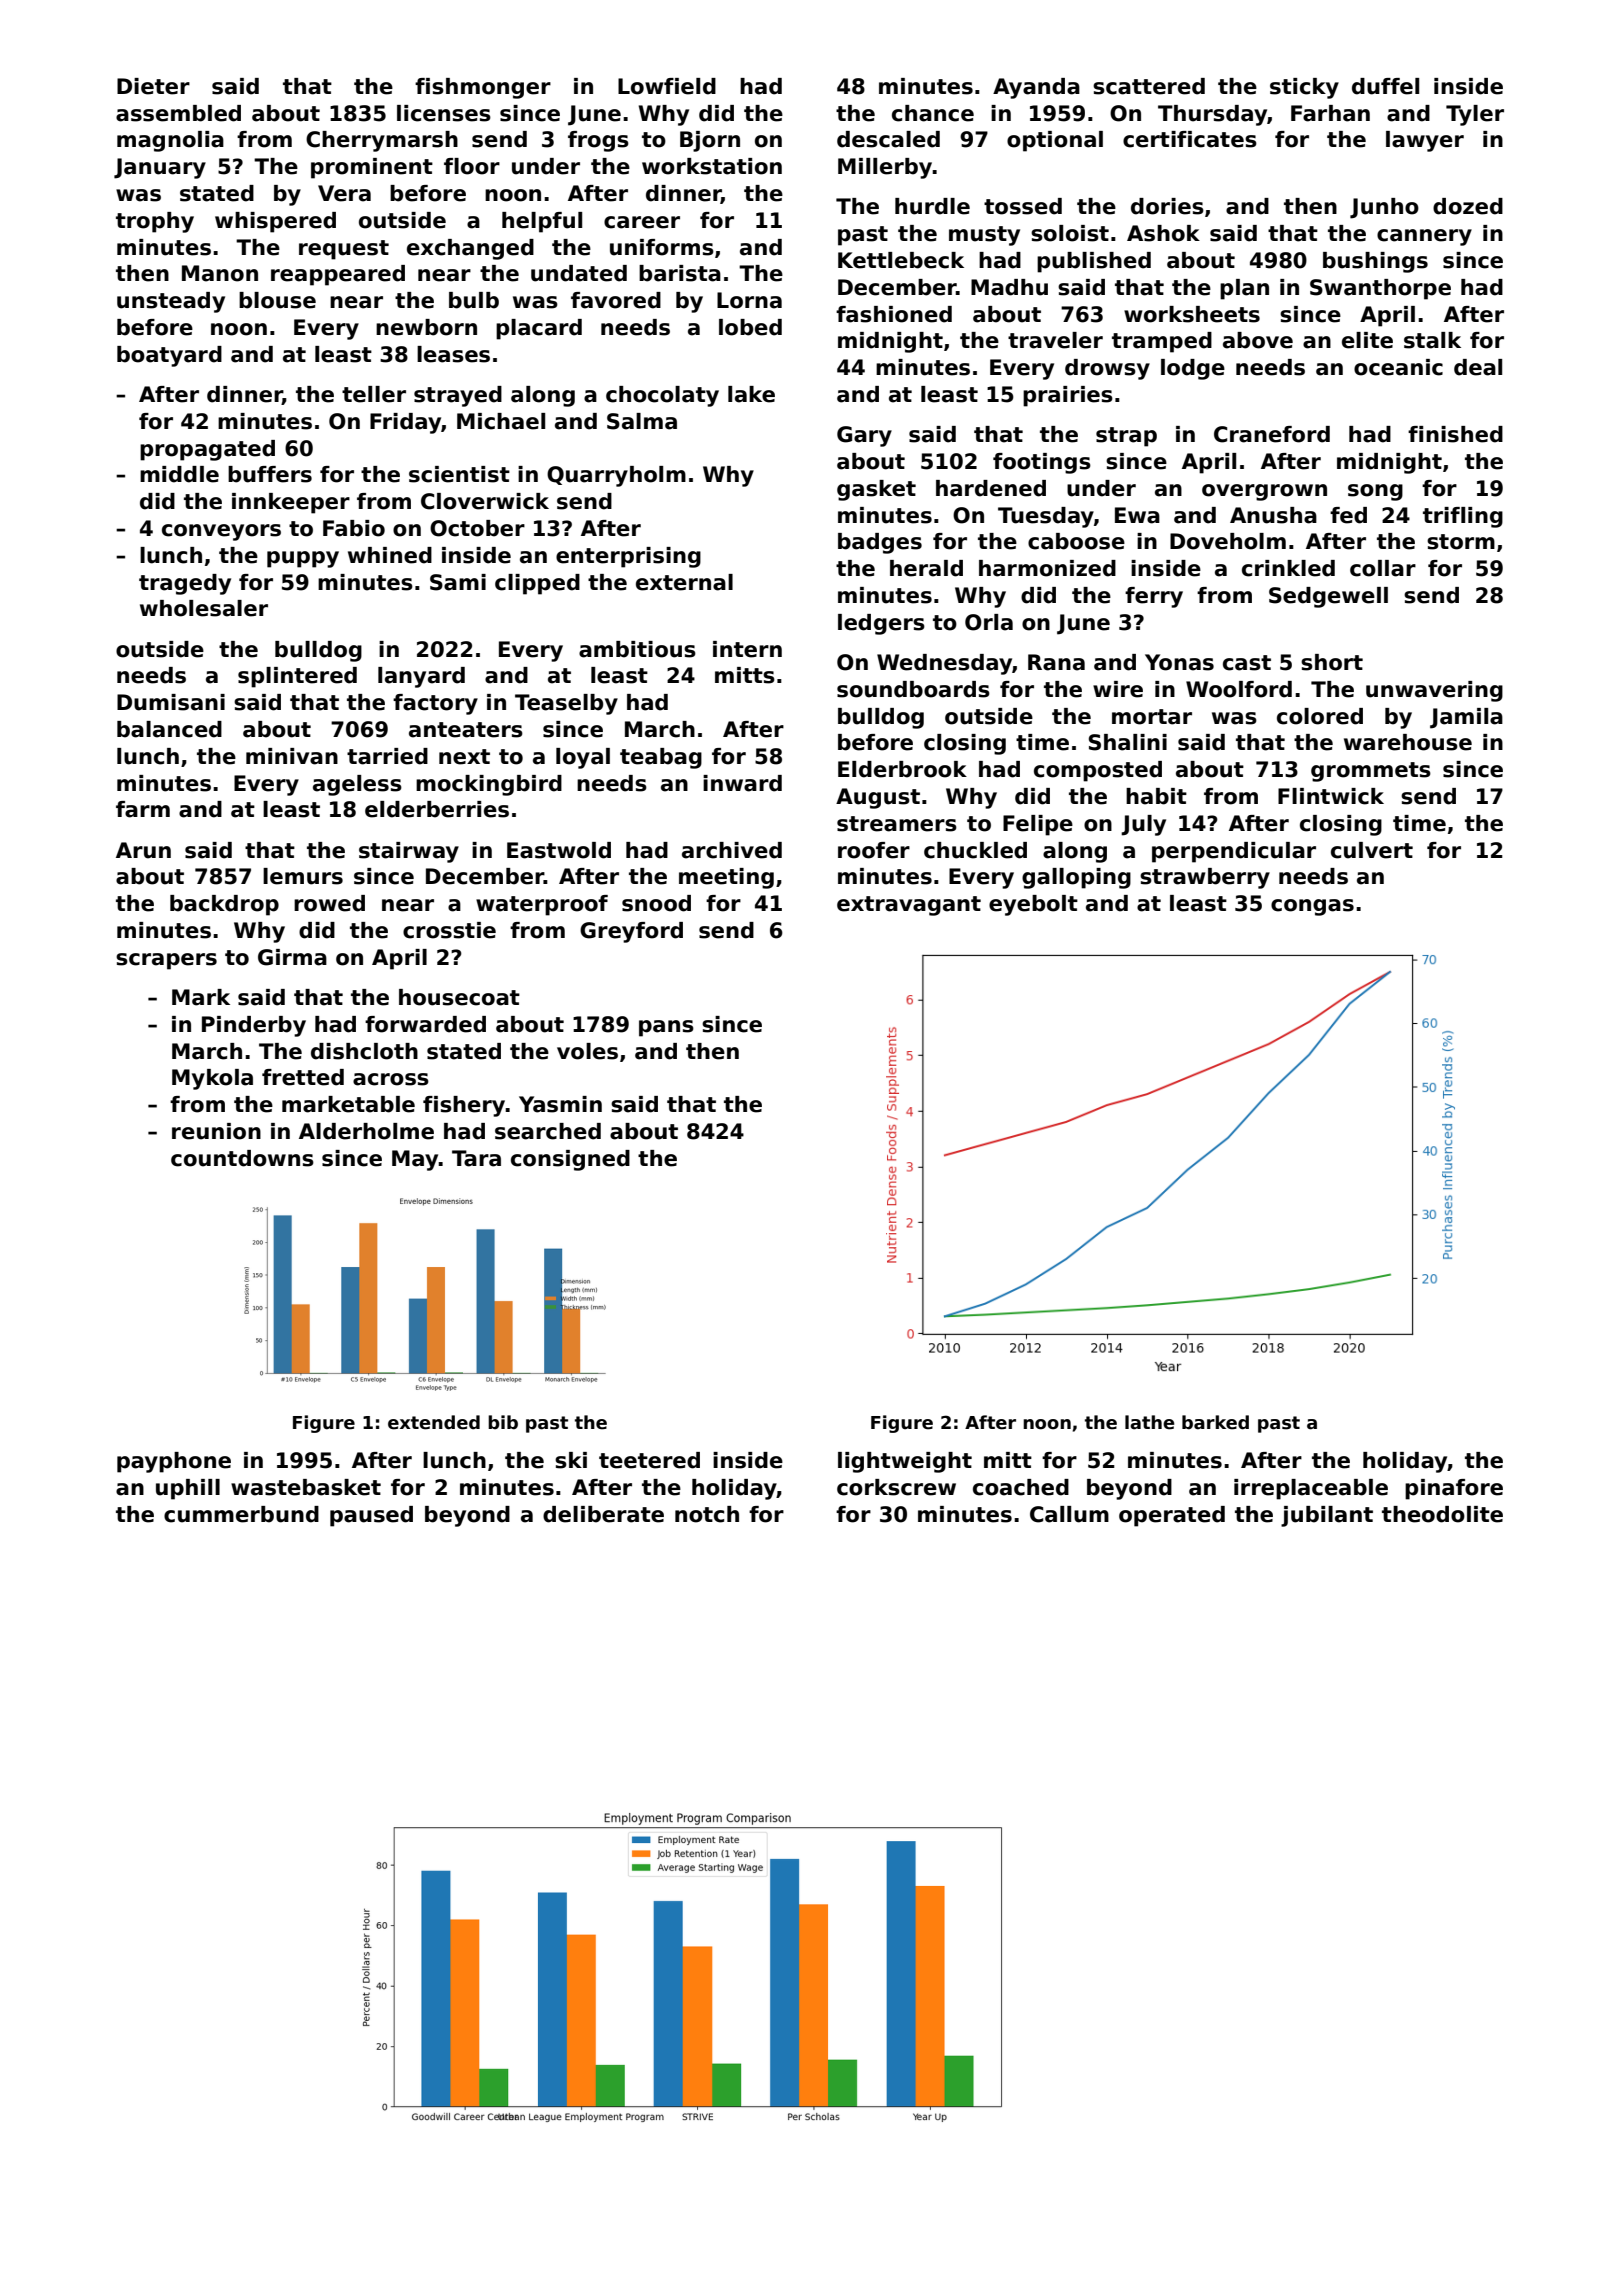 This document has width=1620, height=2292. I want to click on stairway, so click(409, 852).
